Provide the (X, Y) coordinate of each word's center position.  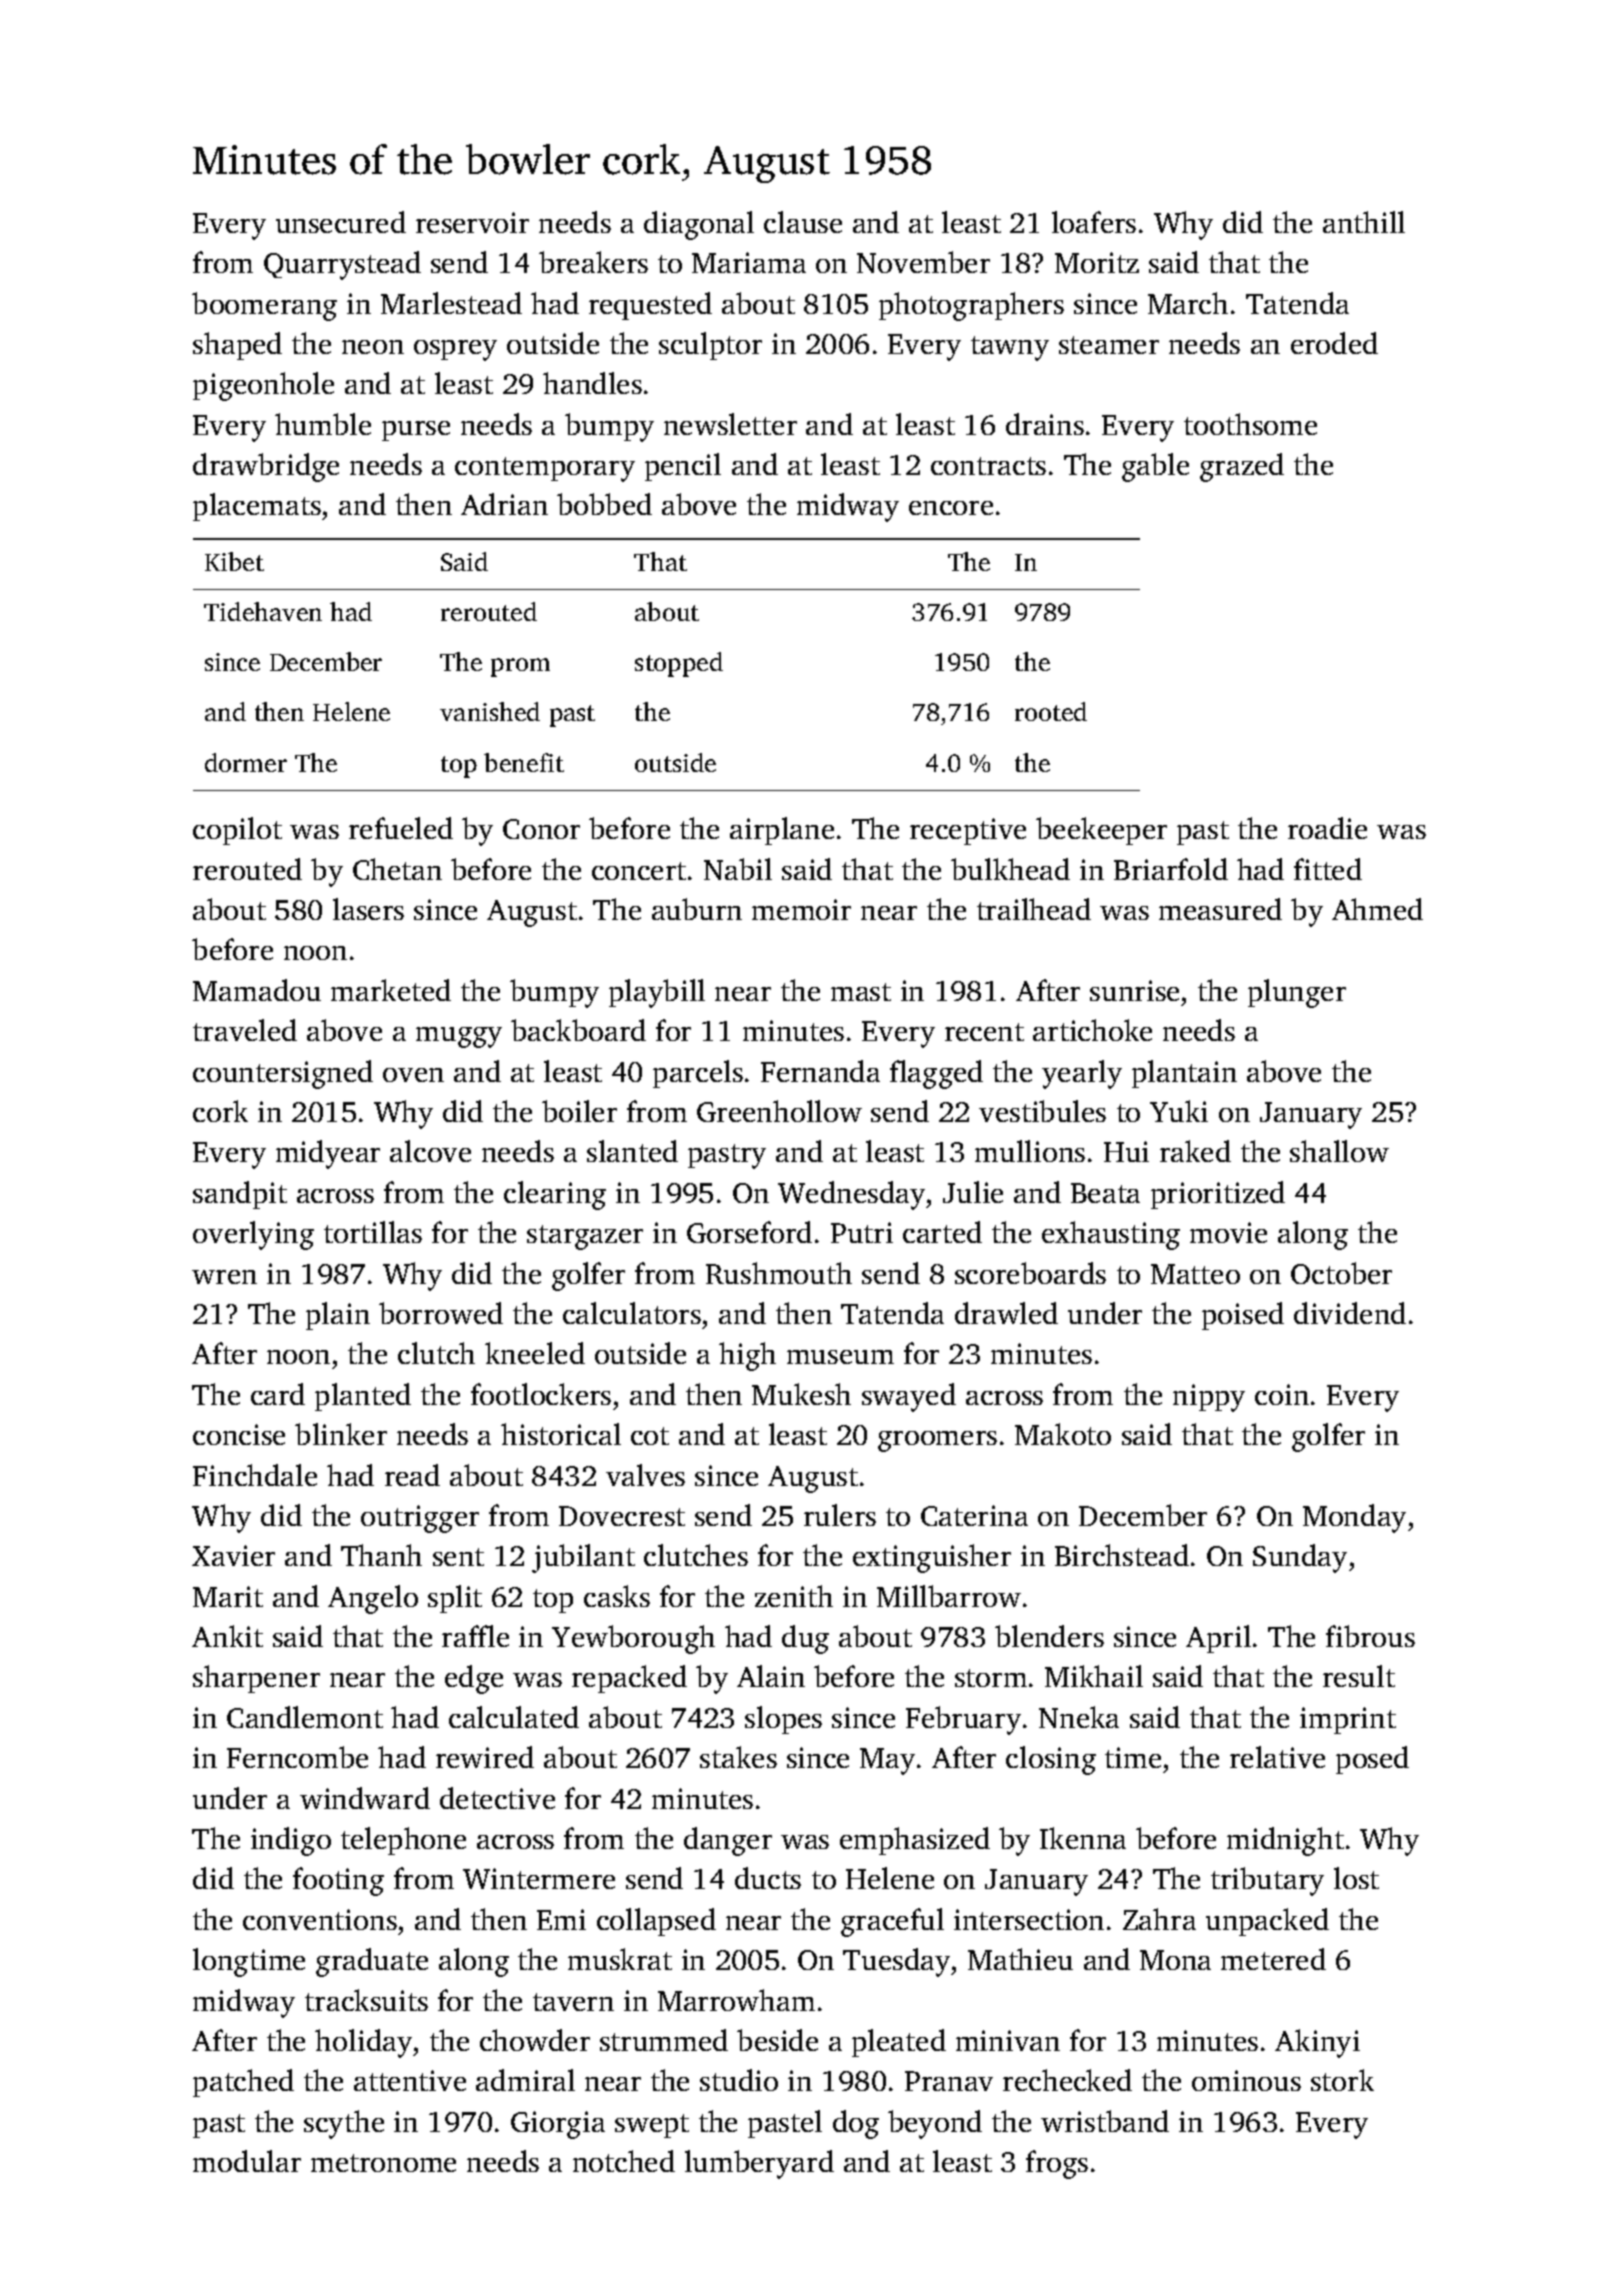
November (923, 262)
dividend (1350, 1313)
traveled (245, 1030)
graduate (372, 1962)
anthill (1364, 222)
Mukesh (801, 1394)
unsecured (341, 222)
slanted (632, 1151)
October (1341, 1273)
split (455, 1599)
